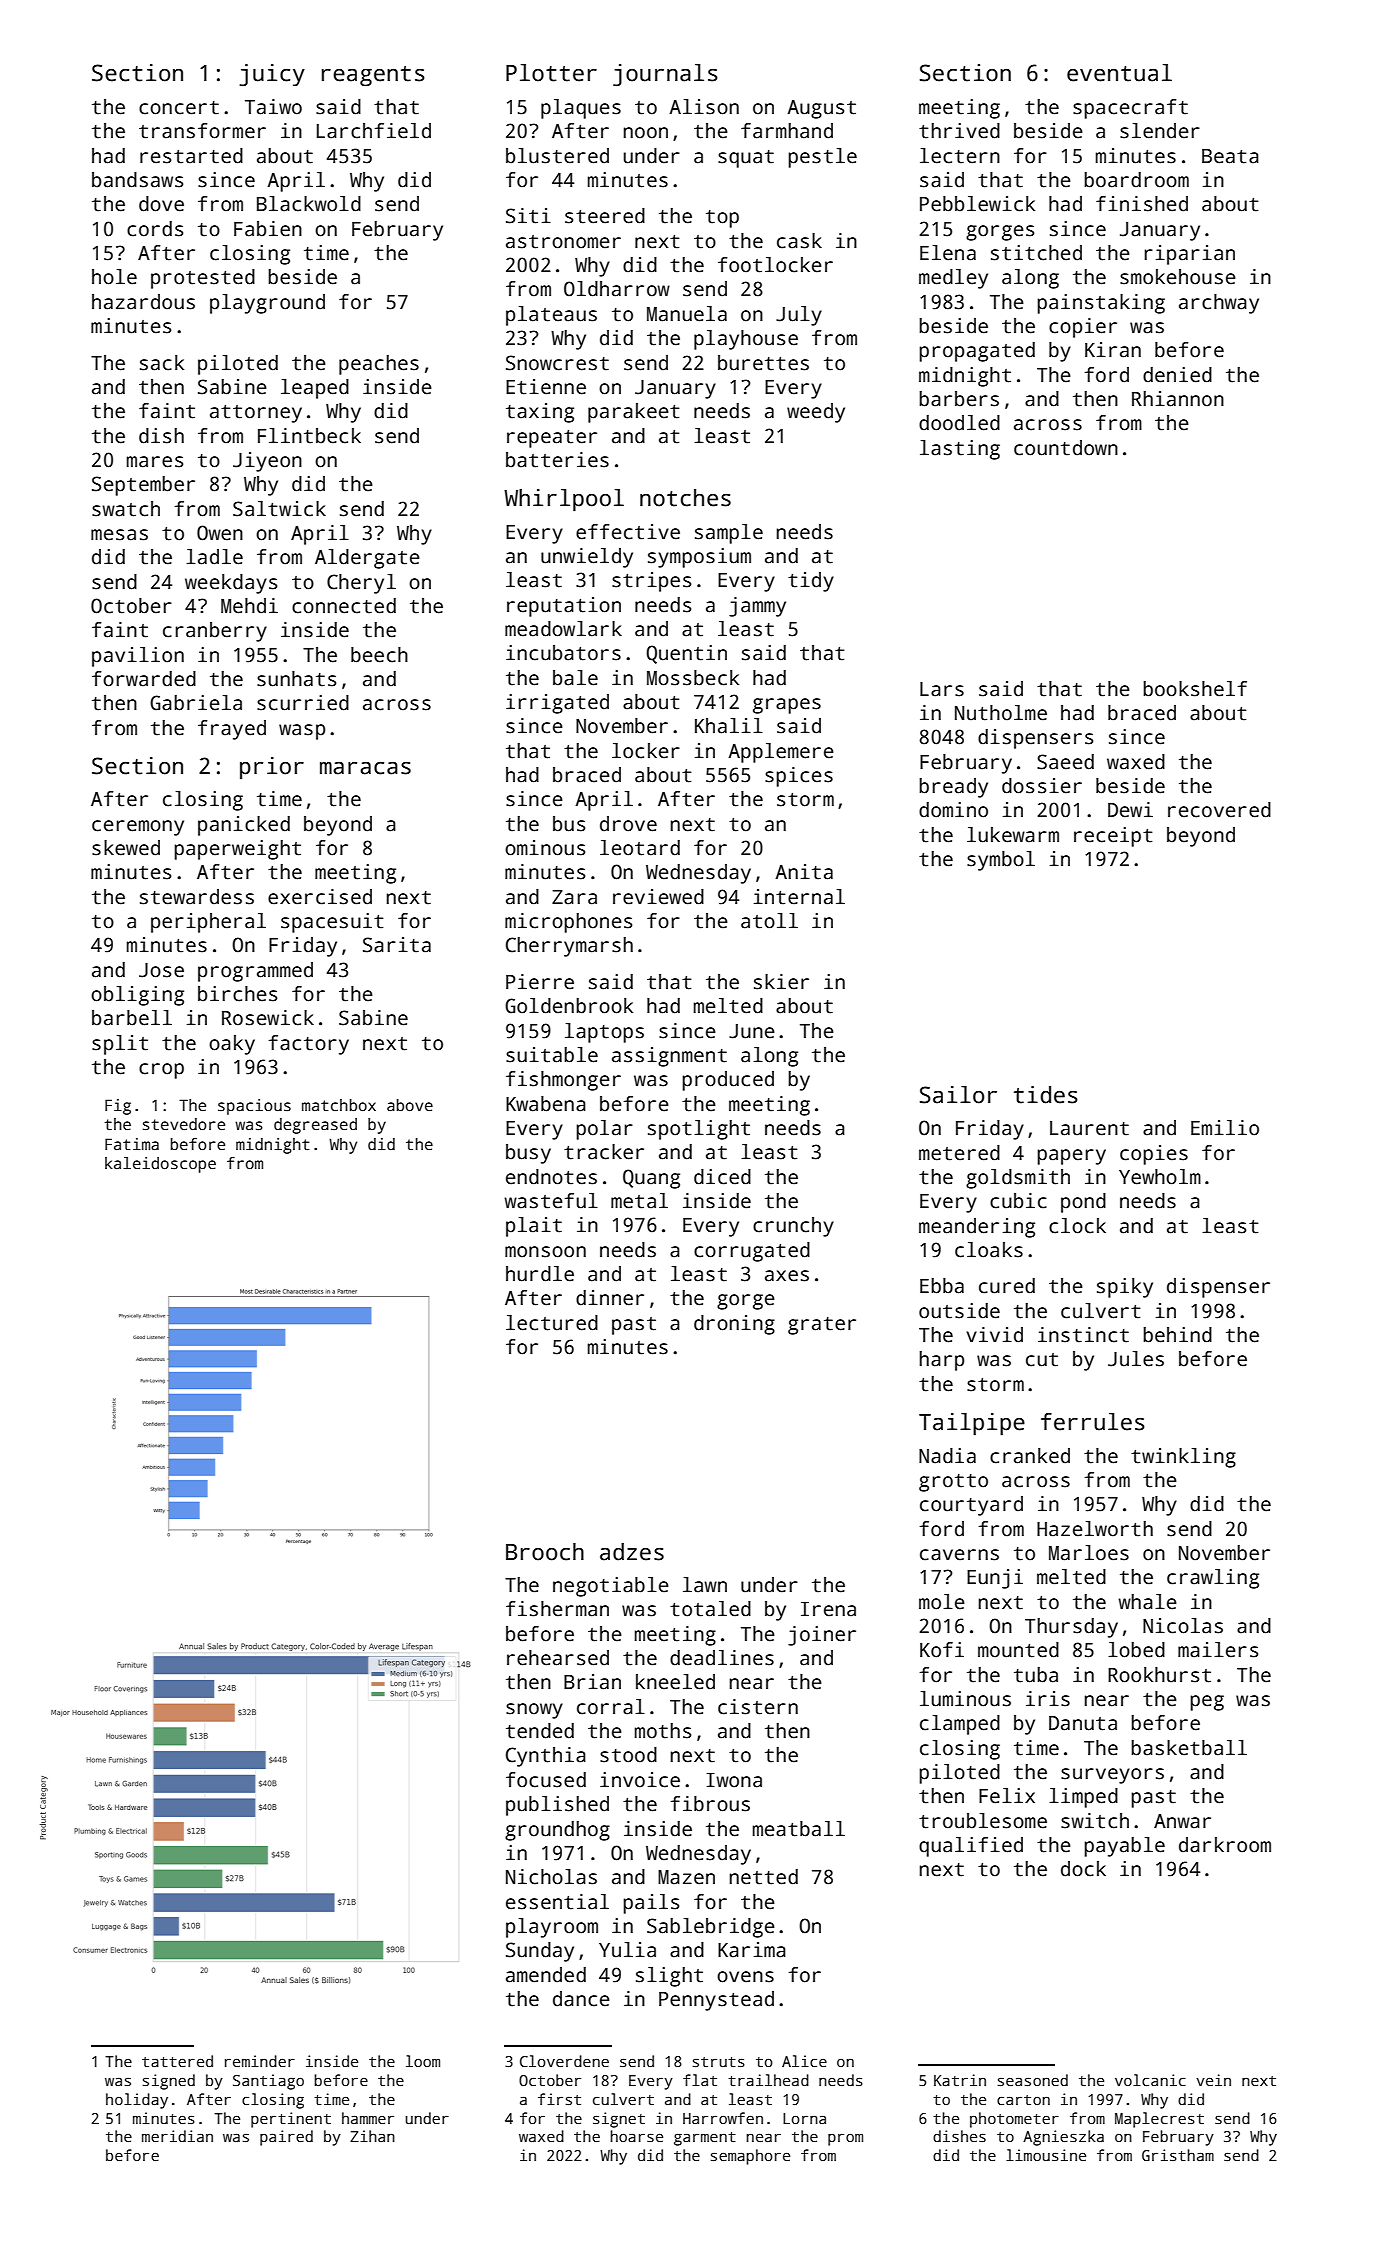 Image resolution: width=1373 pixels, height=2261 pixels. Describe the element at coordinates (339, 1105) in the screenshot. I see `matchbox` at that location.
